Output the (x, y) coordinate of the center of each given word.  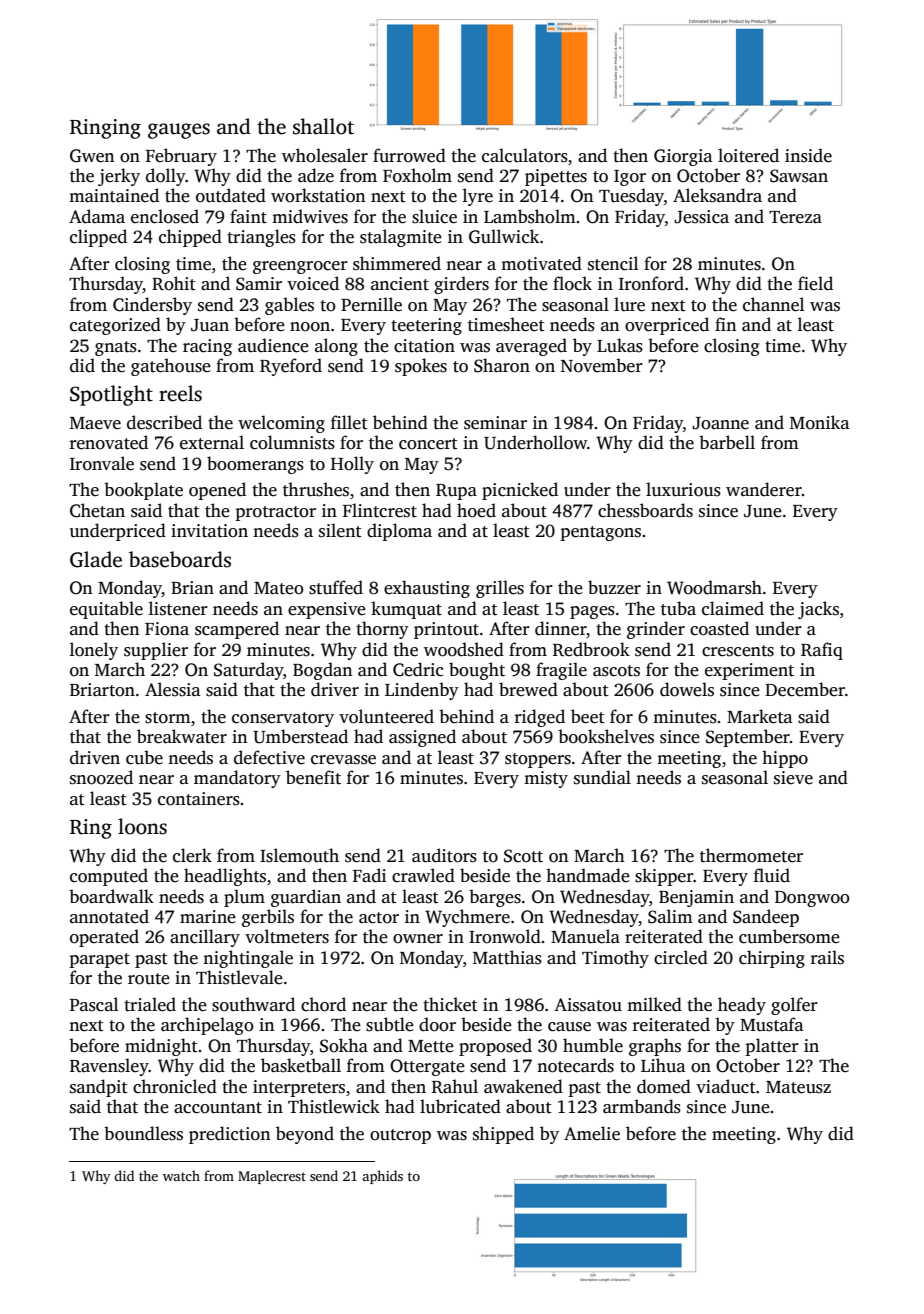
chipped (190, 238)
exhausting (427, 589)
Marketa (760, 716)
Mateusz (798, 1087)
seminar (495, 423)
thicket (450, 1004)
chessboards (645, 510)
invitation (209, 531)
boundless (143, 1133)
